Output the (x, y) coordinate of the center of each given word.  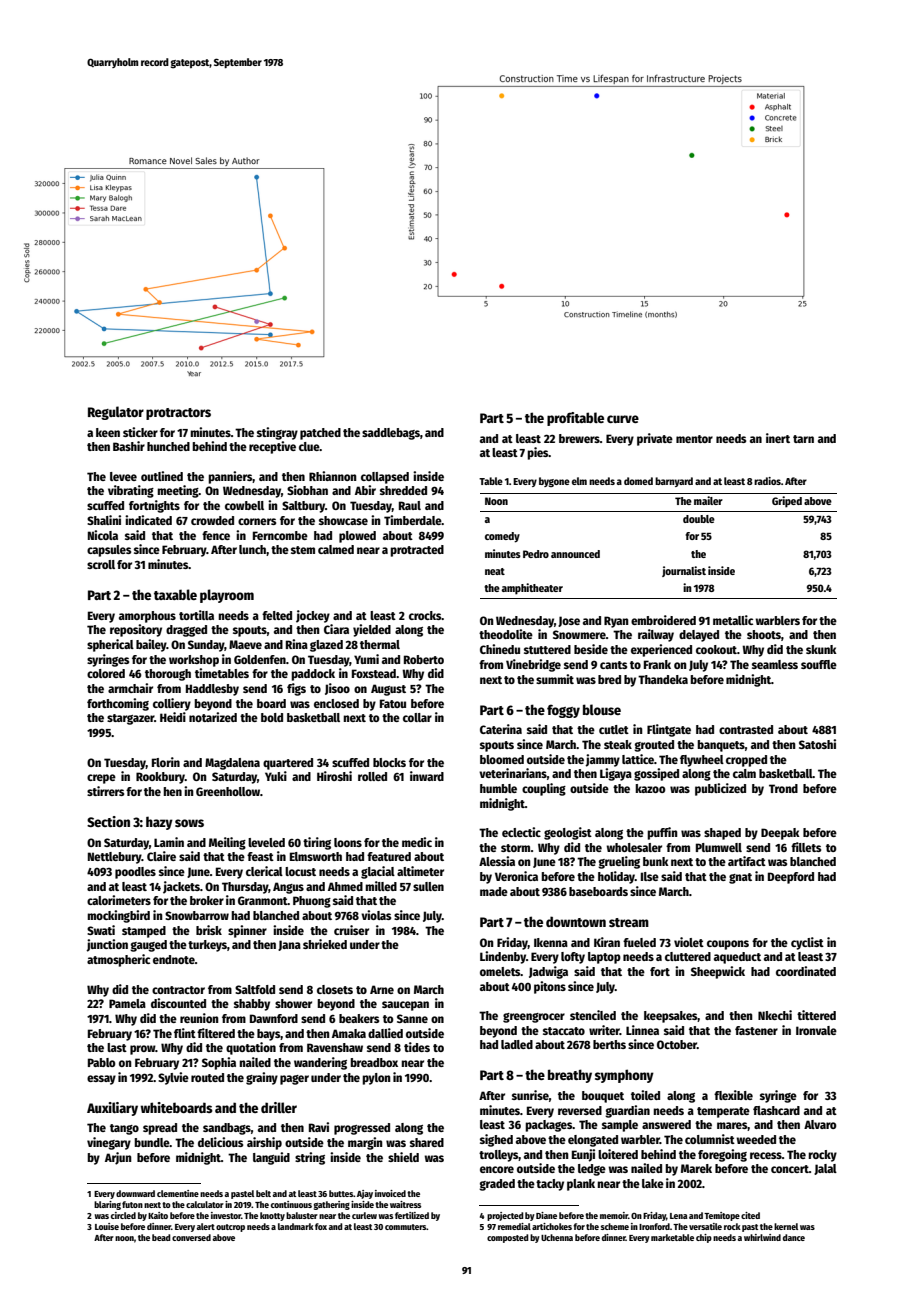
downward (135, 1193)
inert (778, 438)
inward (427, 776)
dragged (186, 631)
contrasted (746, 729)
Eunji (583, 1155)
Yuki (276, 776)
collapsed (385, 478)
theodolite (506, 634)
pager (294, 1080)
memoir (614, 1215)
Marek (696, 1168)
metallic (733, 620)
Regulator (116, 413)
